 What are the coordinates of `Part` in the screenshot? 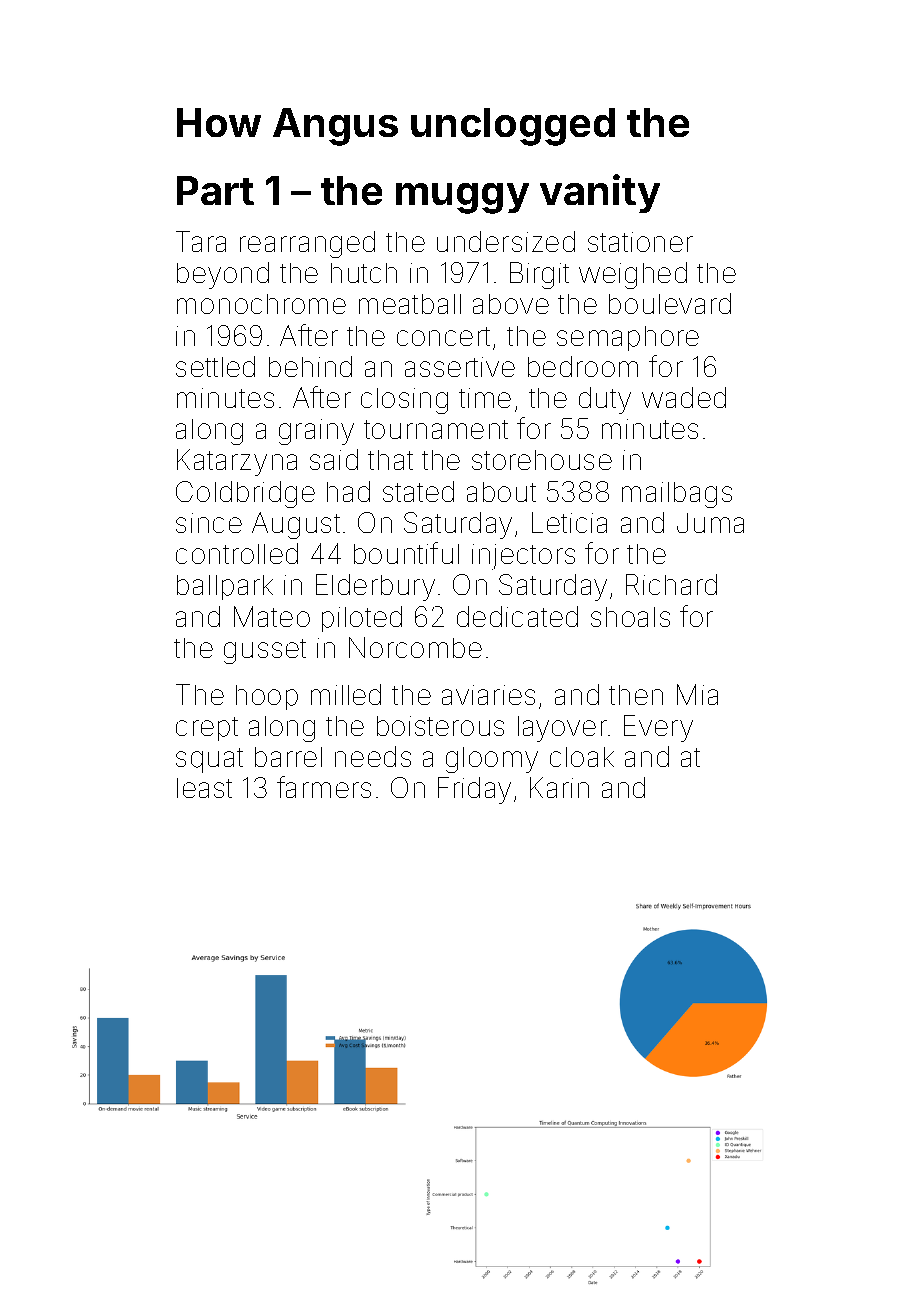 It's located at (215, 190).
